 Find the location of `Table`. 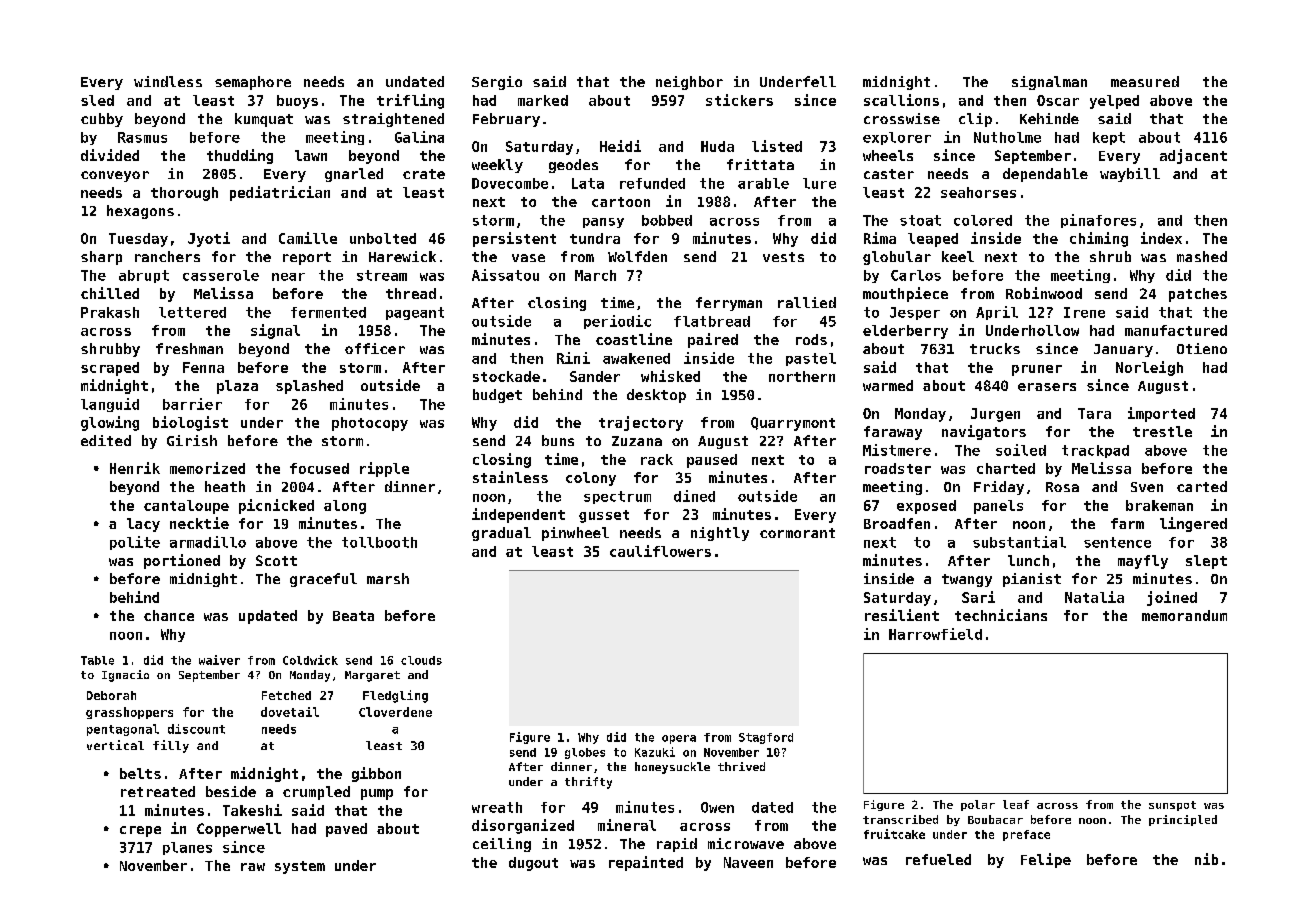

Table is located at coordinates (97, 660).
